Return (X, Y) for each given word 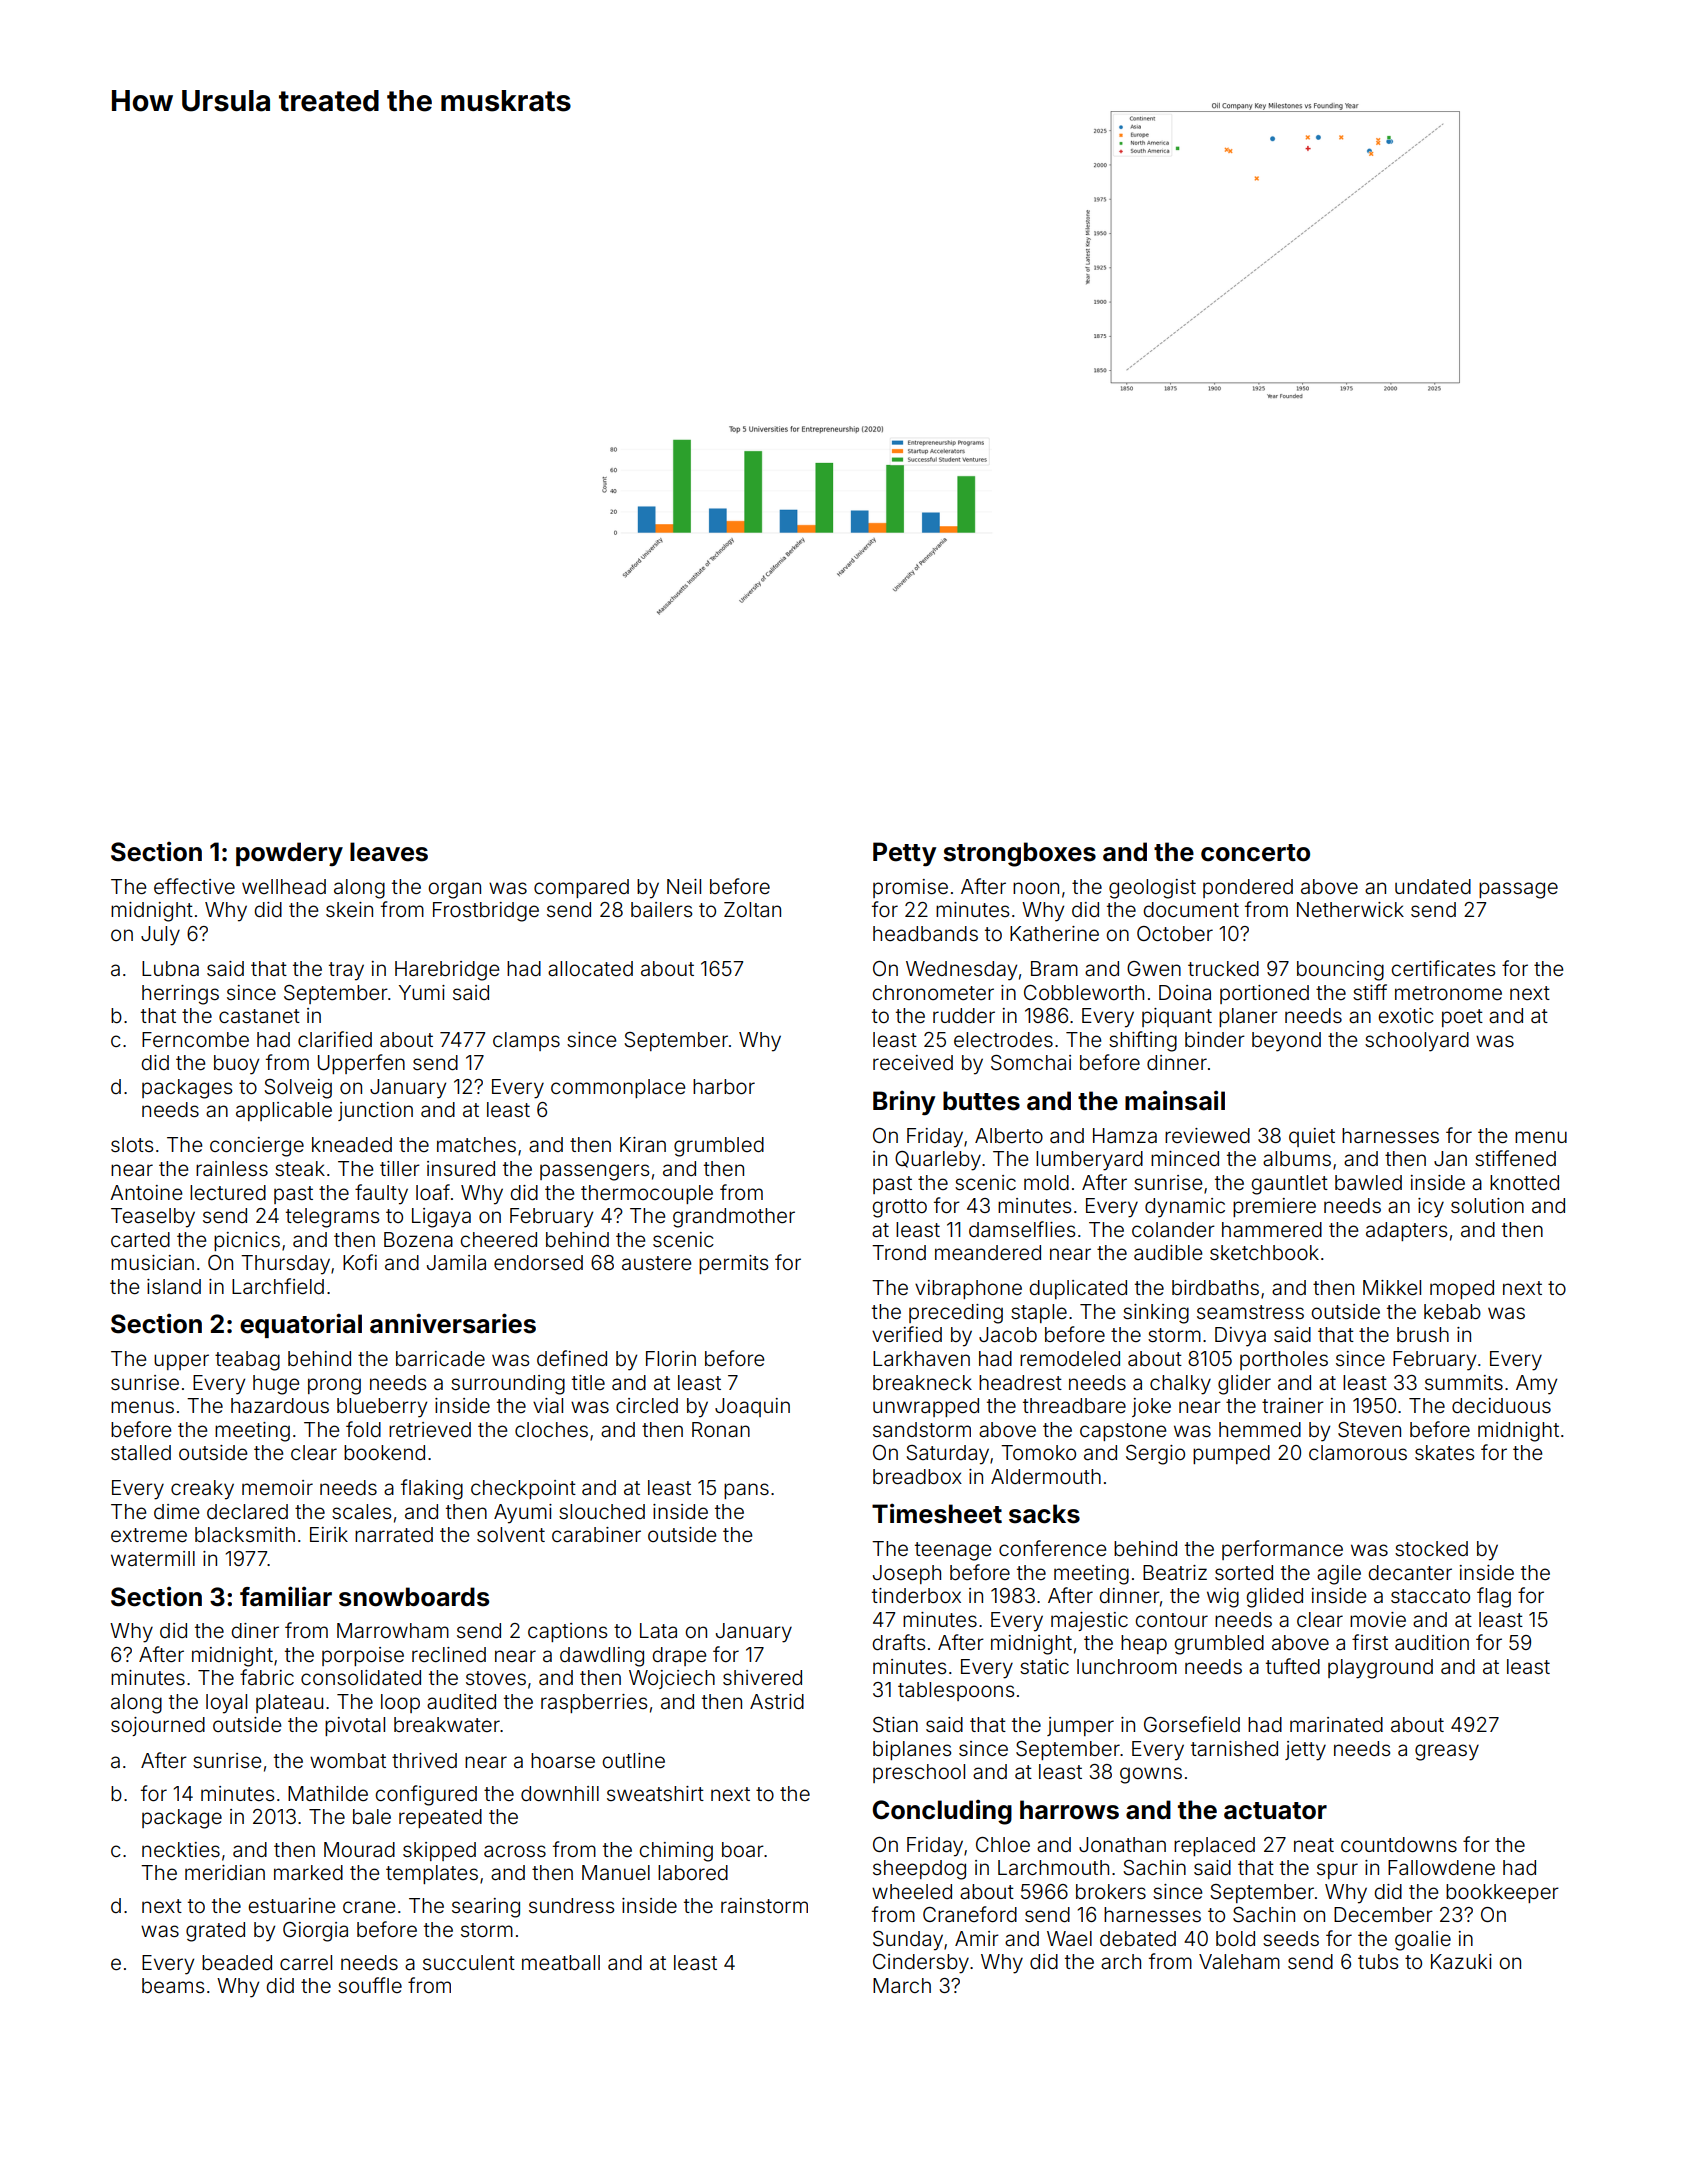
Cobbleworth (1084, 992)
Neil (684, 886)
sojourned (158, 1726)
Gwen (1154, 968)
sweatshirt (655, 1793)
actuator (1275, 1811)
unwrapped (926, 1407)
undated (1433, 886)
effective (194, 886)
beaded (237, 1962)
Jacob (1008, 1334)
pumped (1231, 1454)
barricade (440, 1358)
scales (361, 1511)
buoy (236, 1065)
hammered (1272, 1229)
